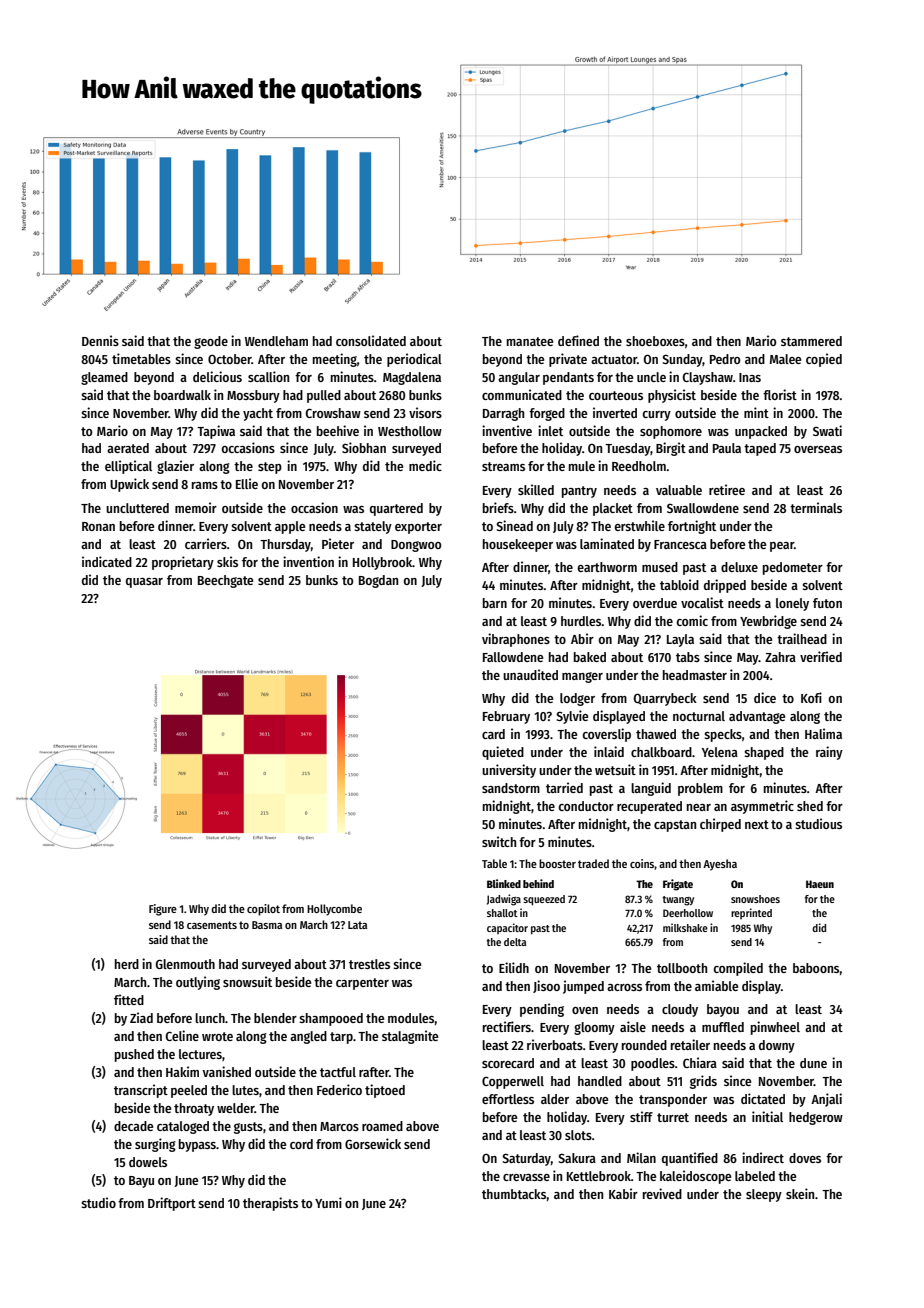 The image size is (924, 1308). I want to click on shaped, so click(764, 753).
